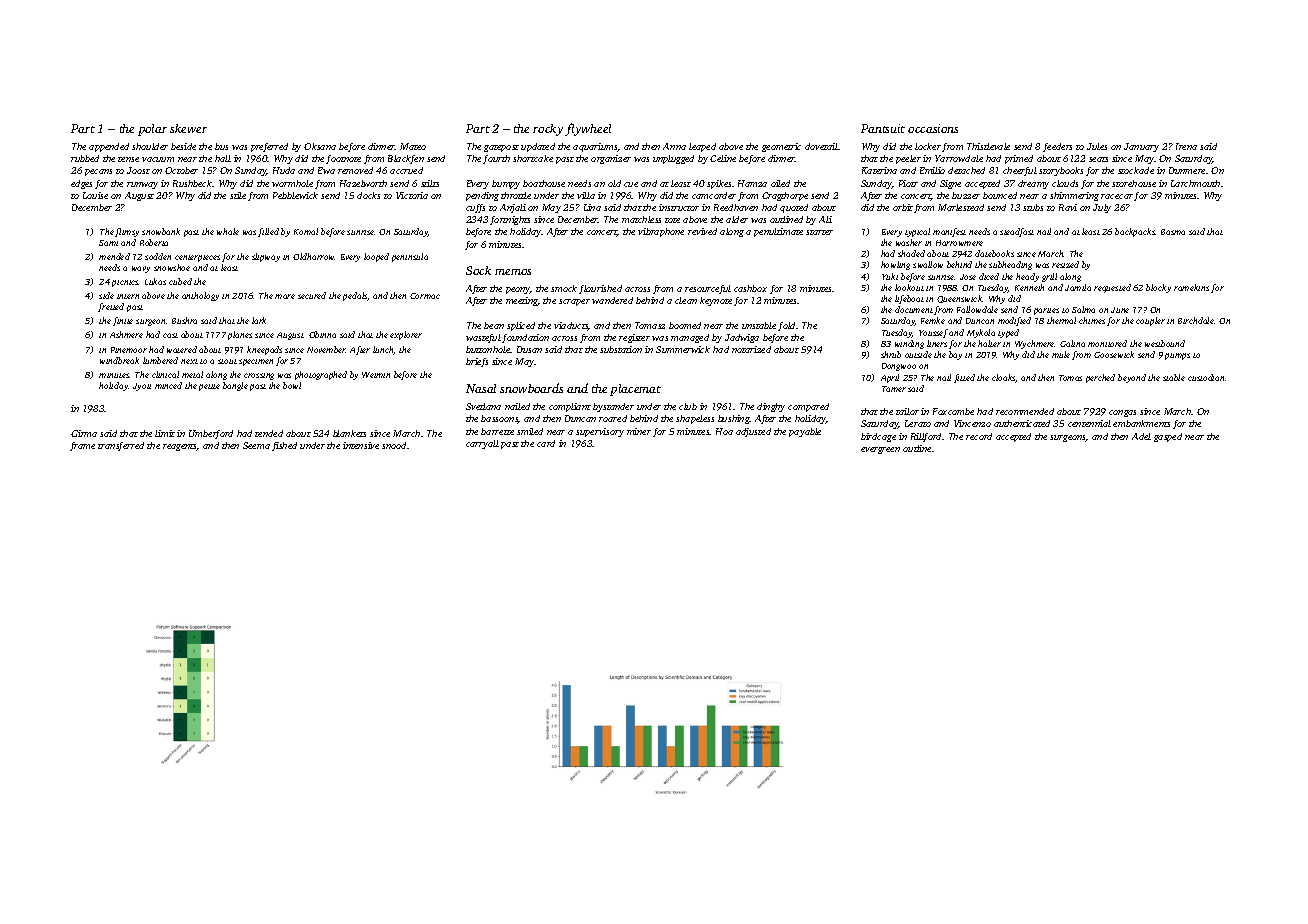  I want to click on howling, so click(895, 265).
